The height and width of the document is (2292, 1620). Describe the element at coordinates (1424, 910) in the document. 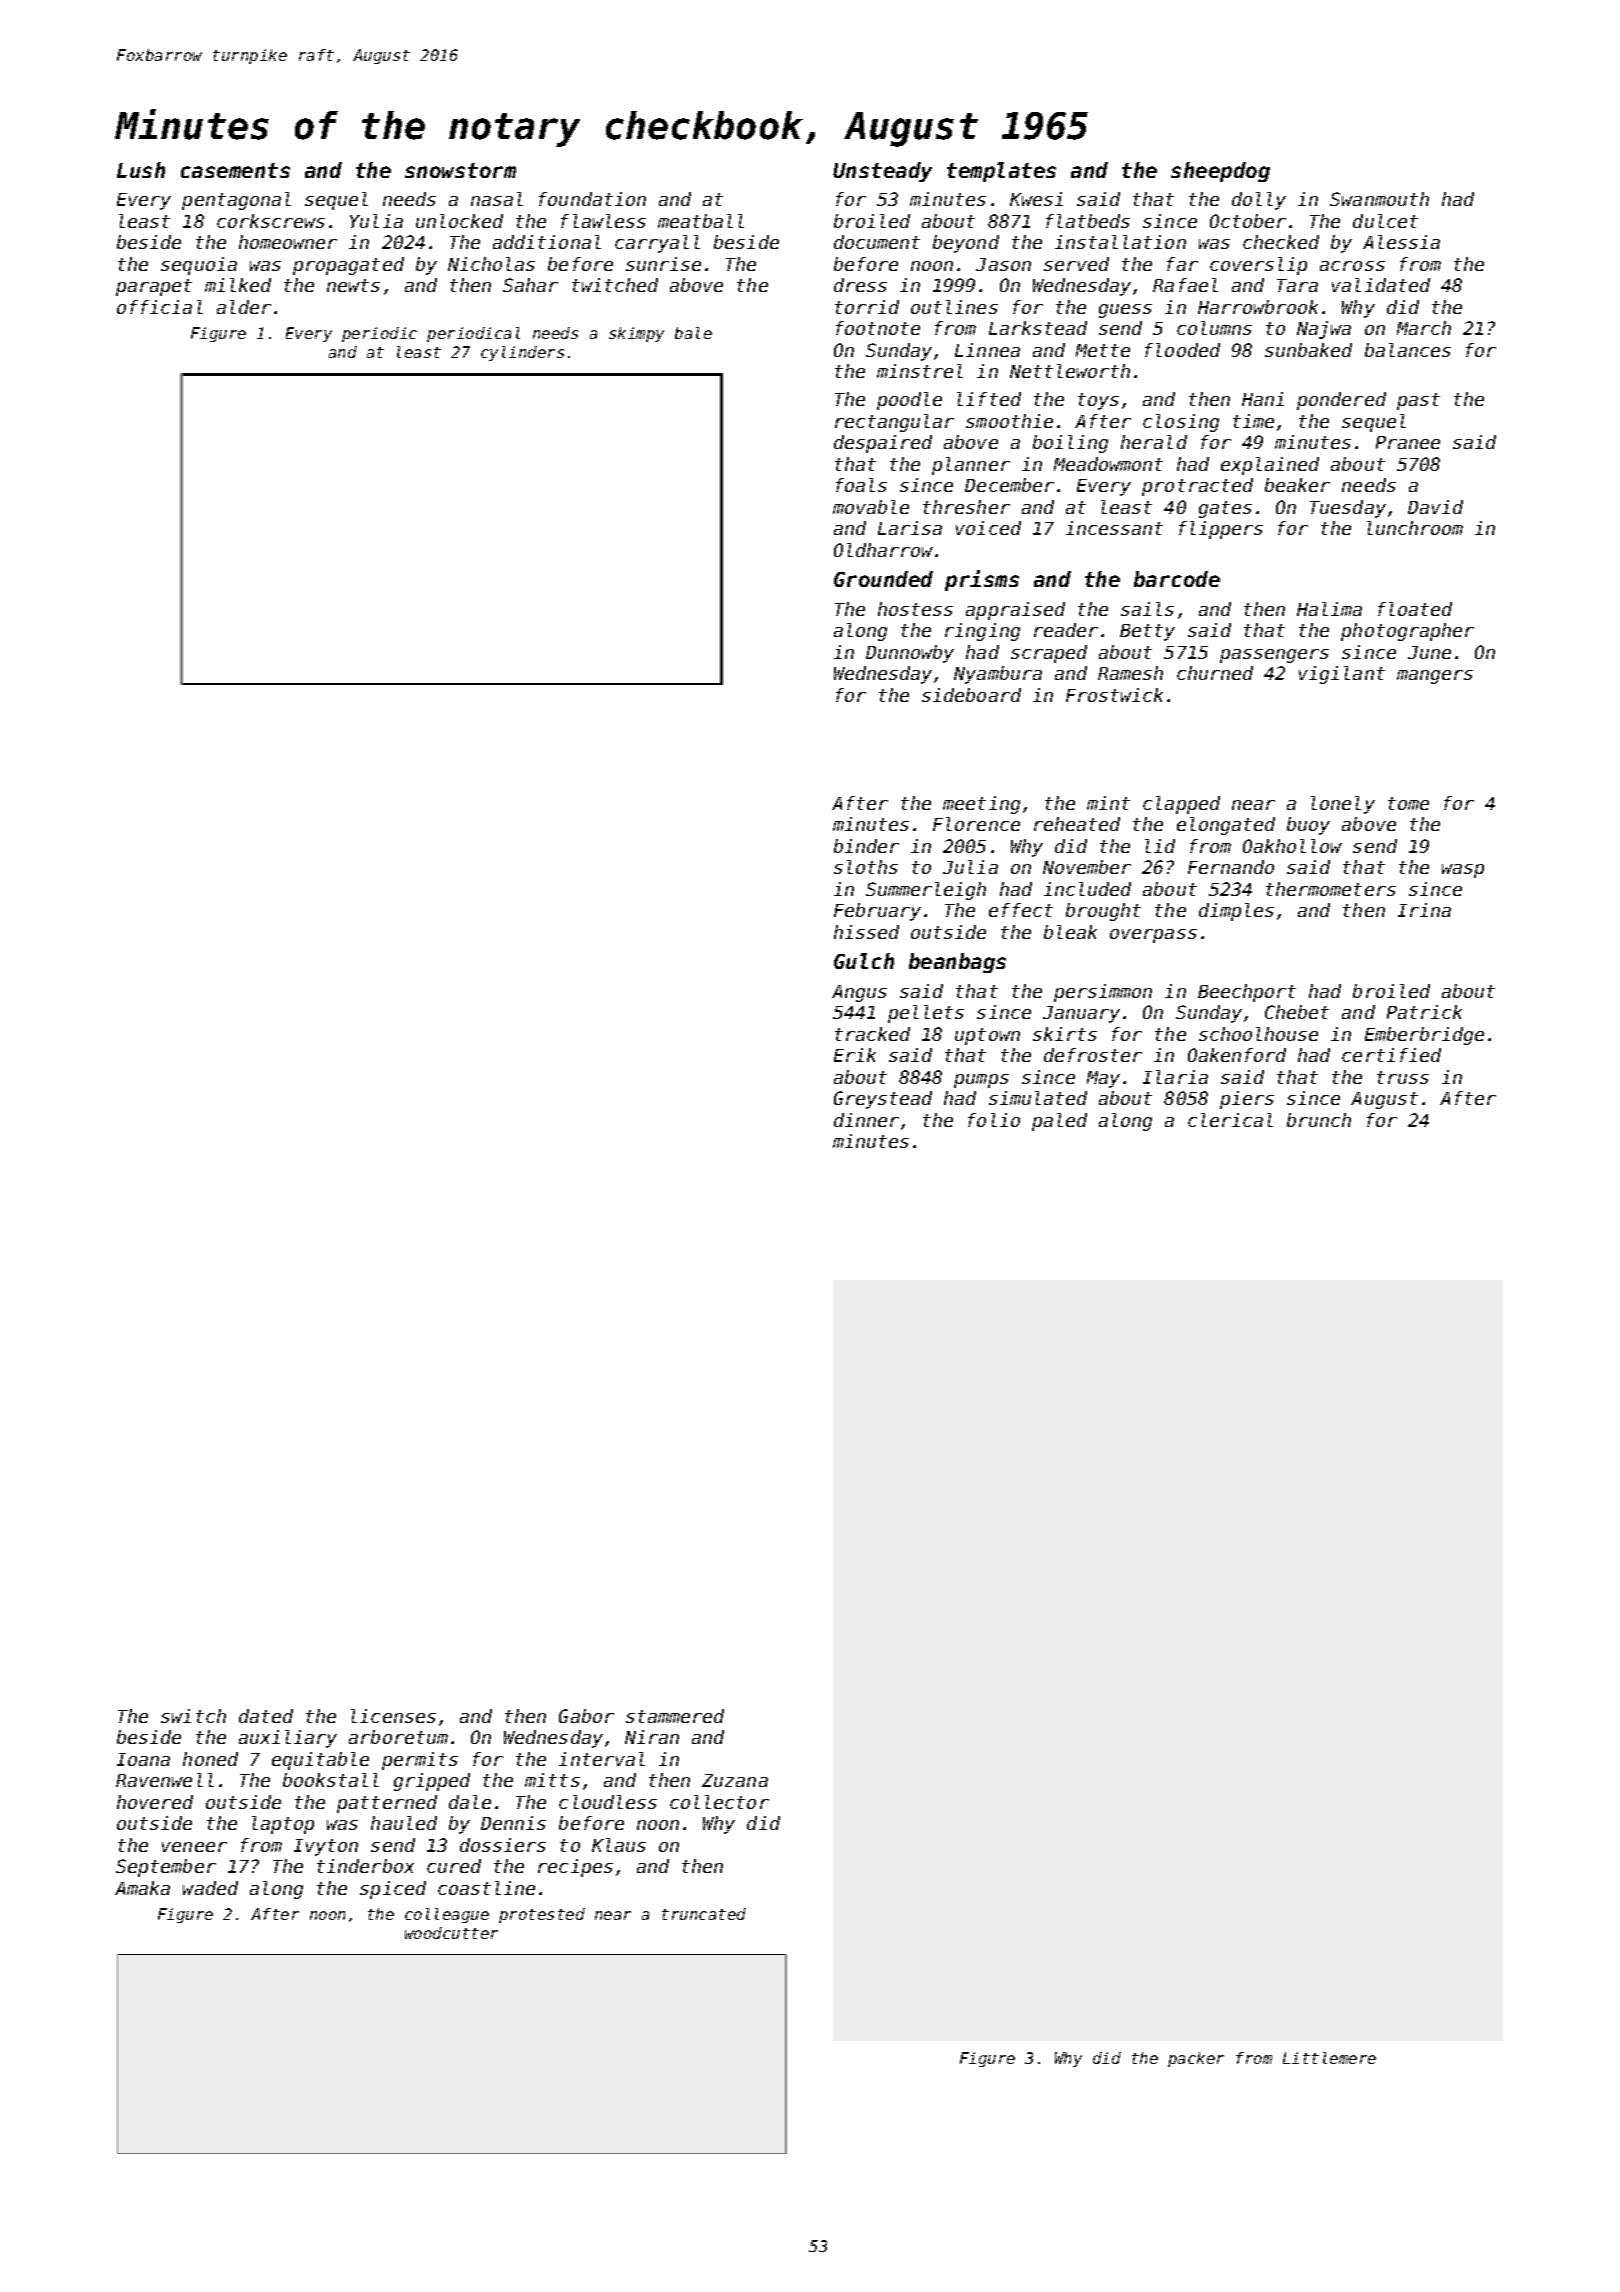

I see `Irina` at that location.
